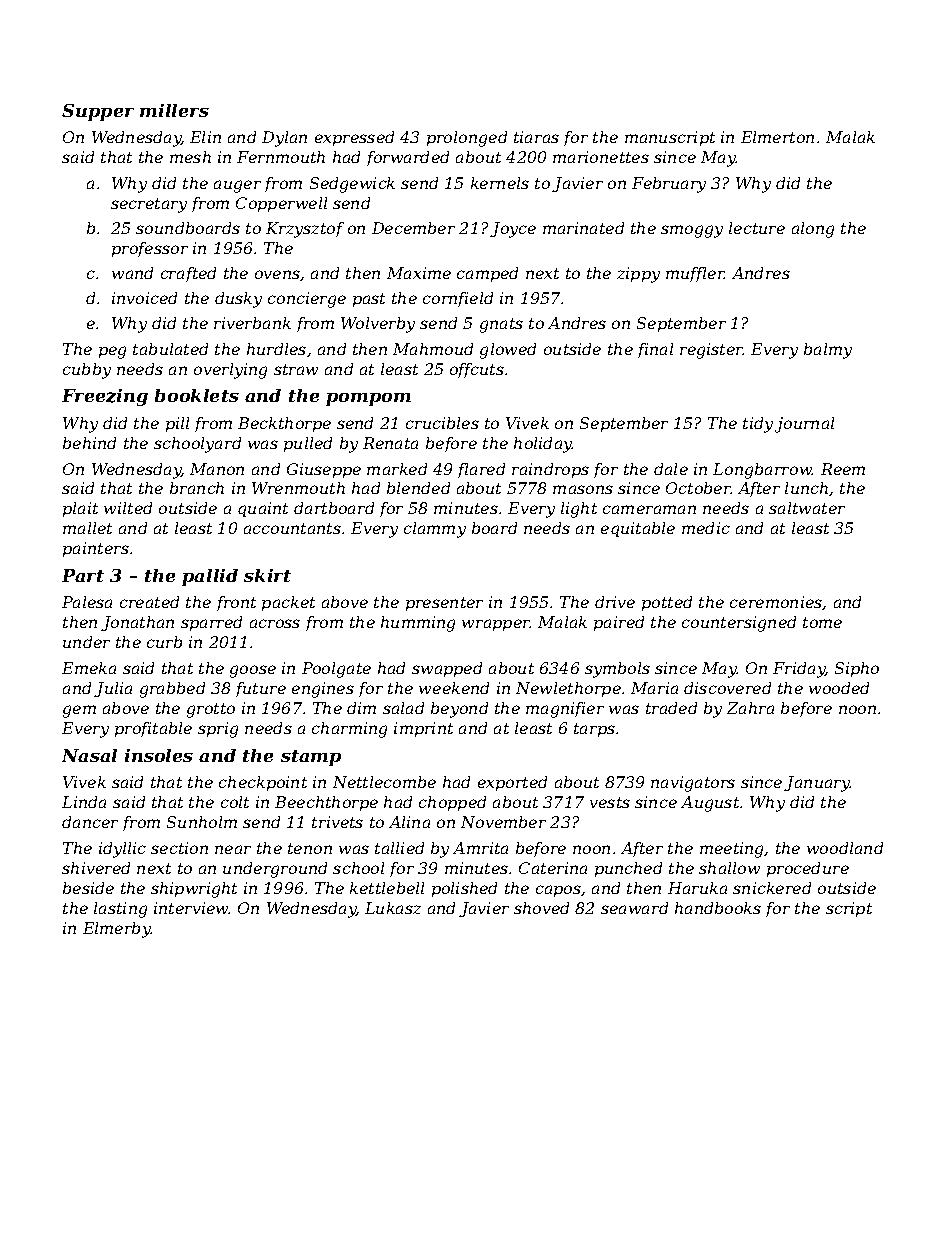  I want to click on Lukasz, so click(393, 908).
